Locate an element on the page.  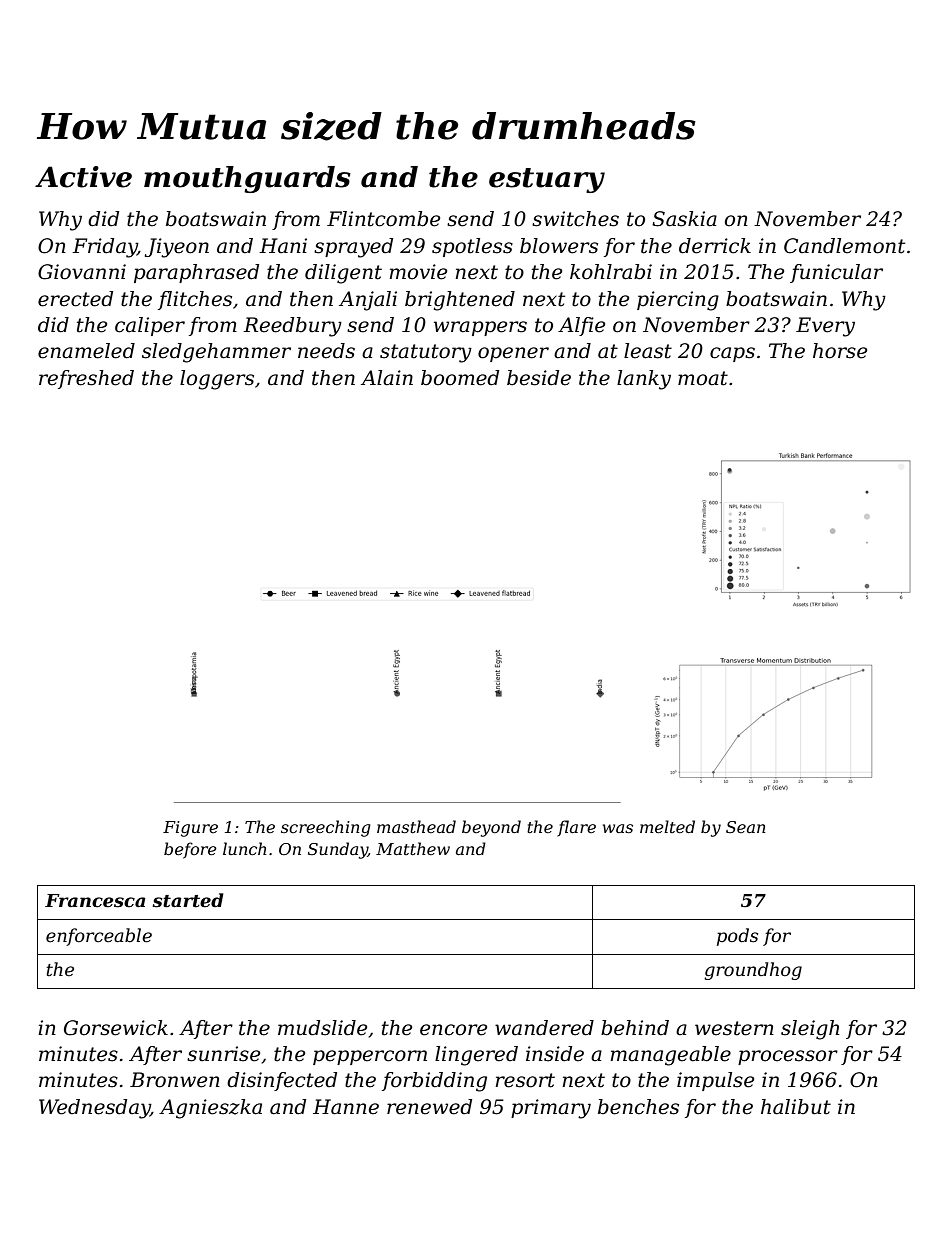
lanky is located at coordinates (644, 380).
